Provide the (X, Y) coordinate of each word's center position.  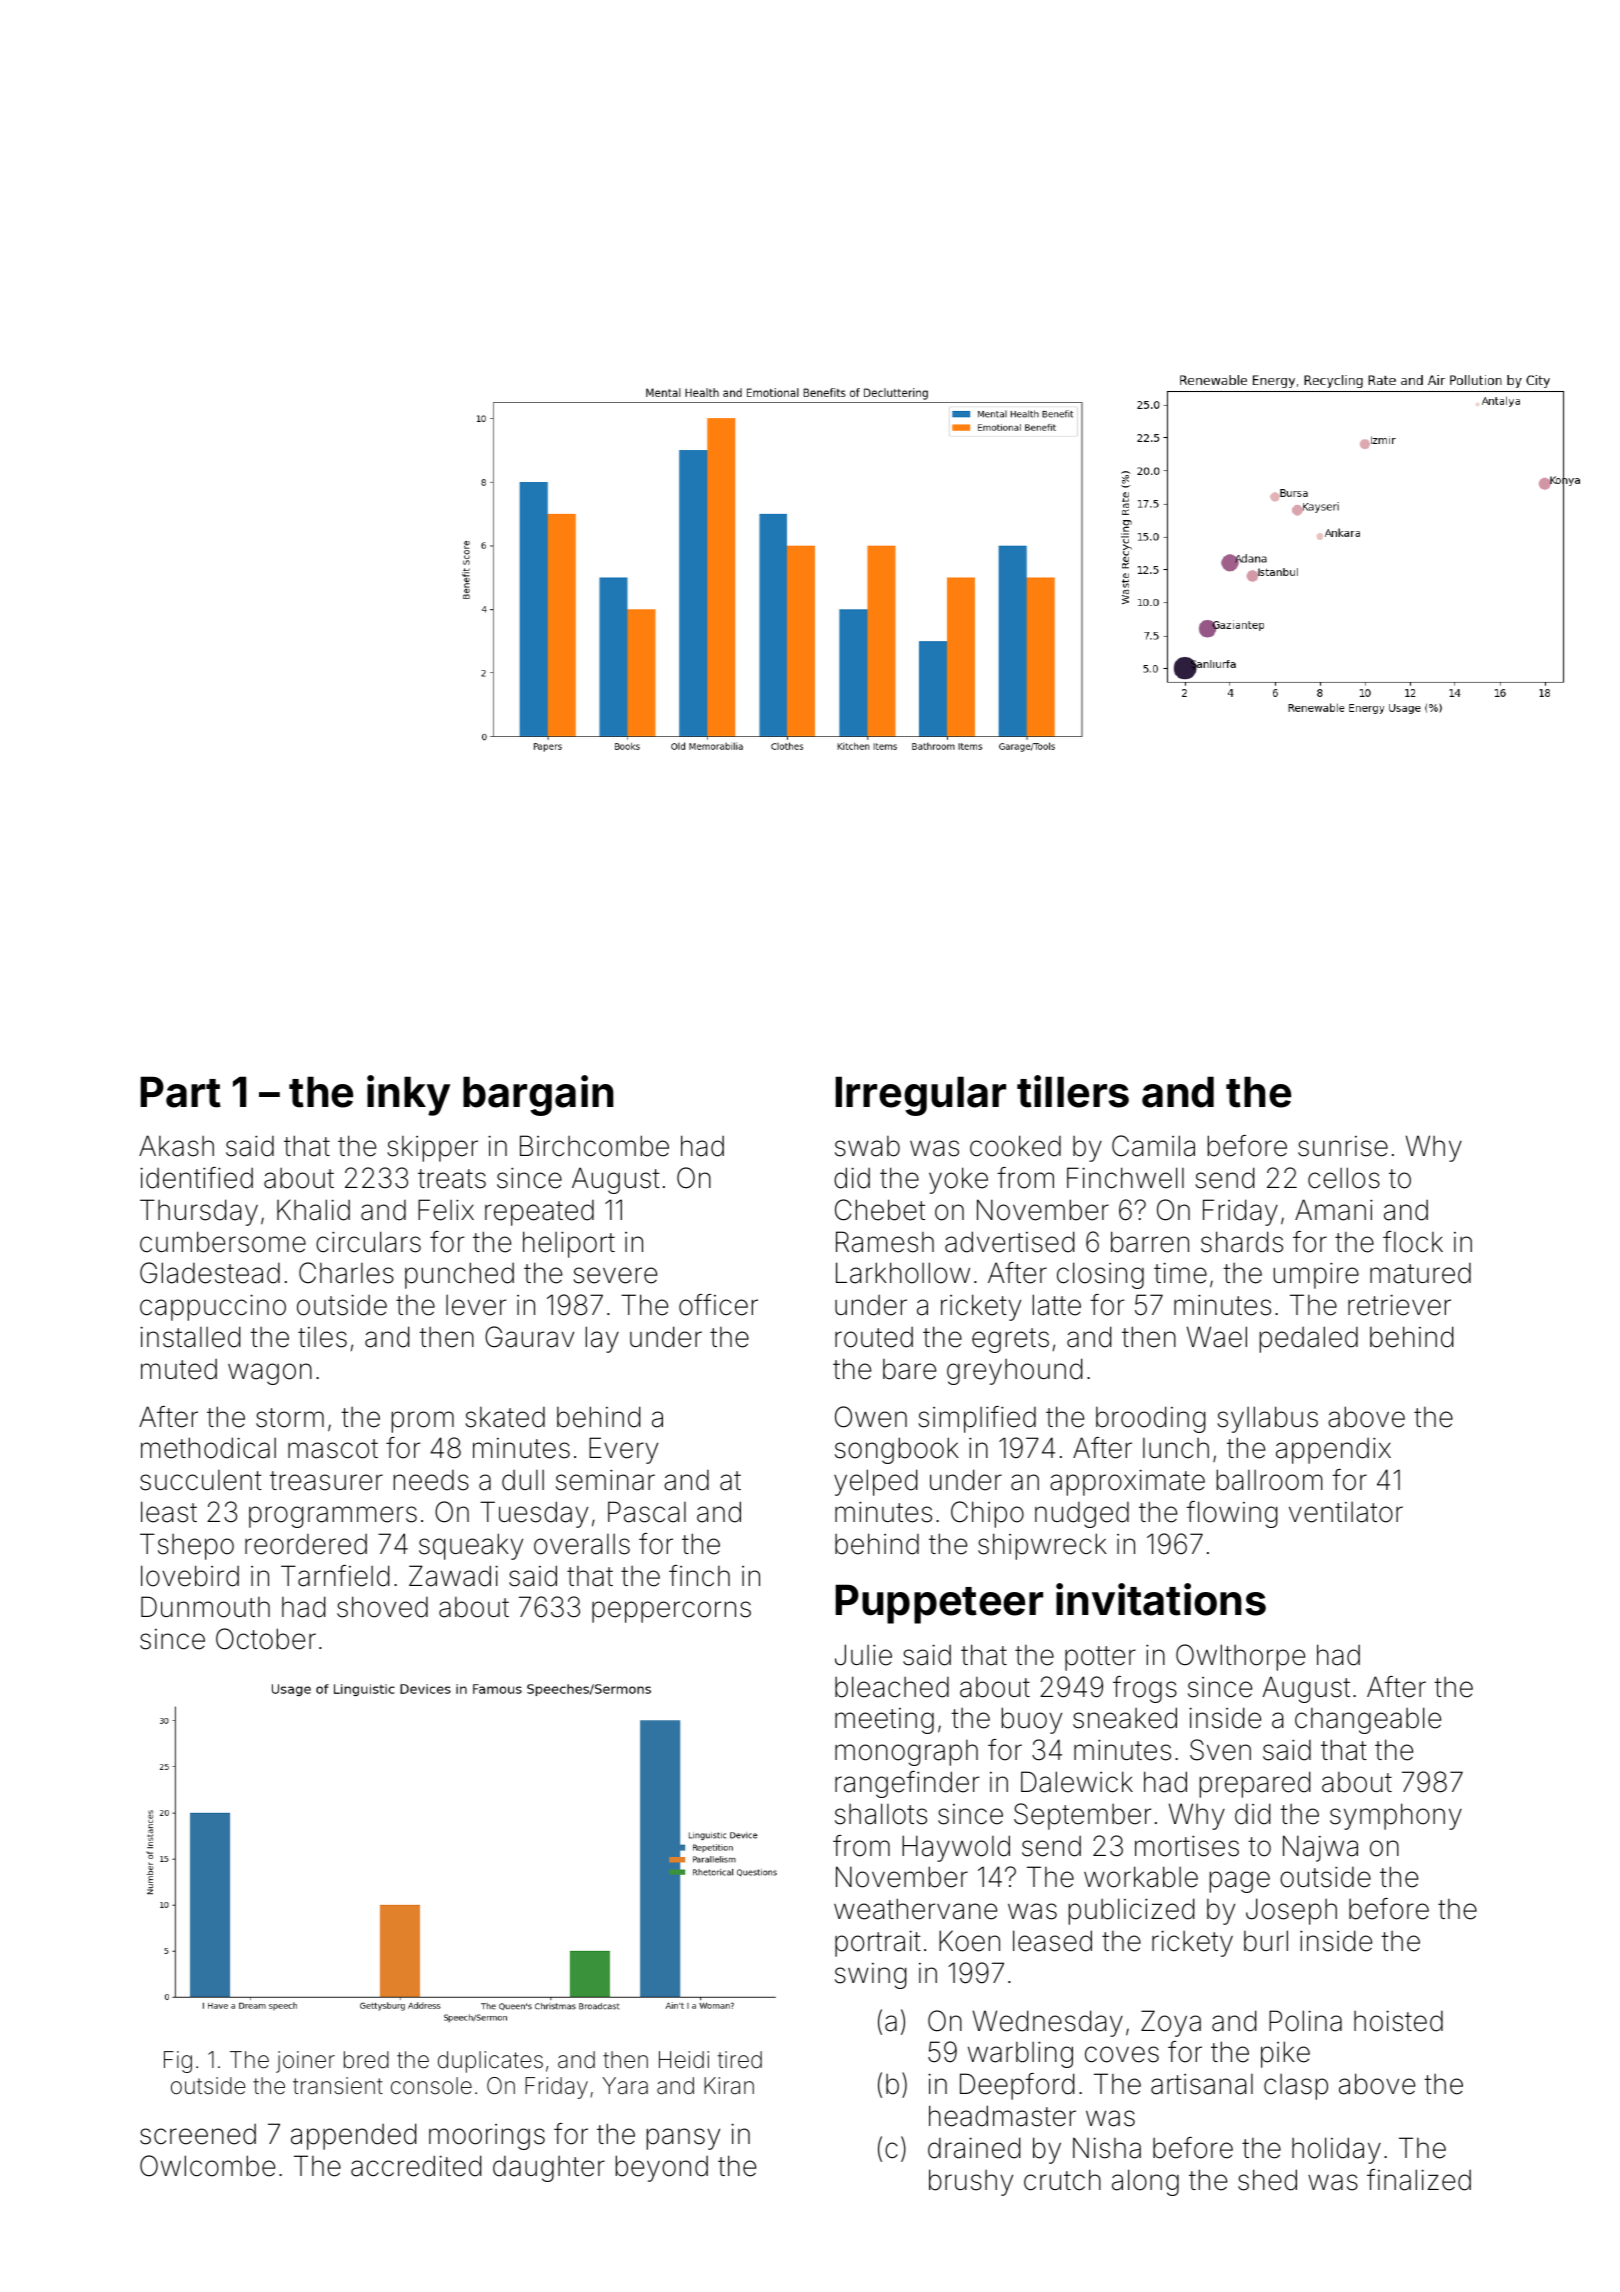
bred (366, 2060)
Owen (871, 1417)
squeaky (471, 1546)
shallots (881, 1814)
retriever (1399, 1305)
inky (408, 1095)
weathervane (915, 1909)
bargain (538, 1095)
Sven (1220, 1750)
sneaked (1125, 1718)
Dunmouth (205, 1607)
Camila (1153, 1146)
